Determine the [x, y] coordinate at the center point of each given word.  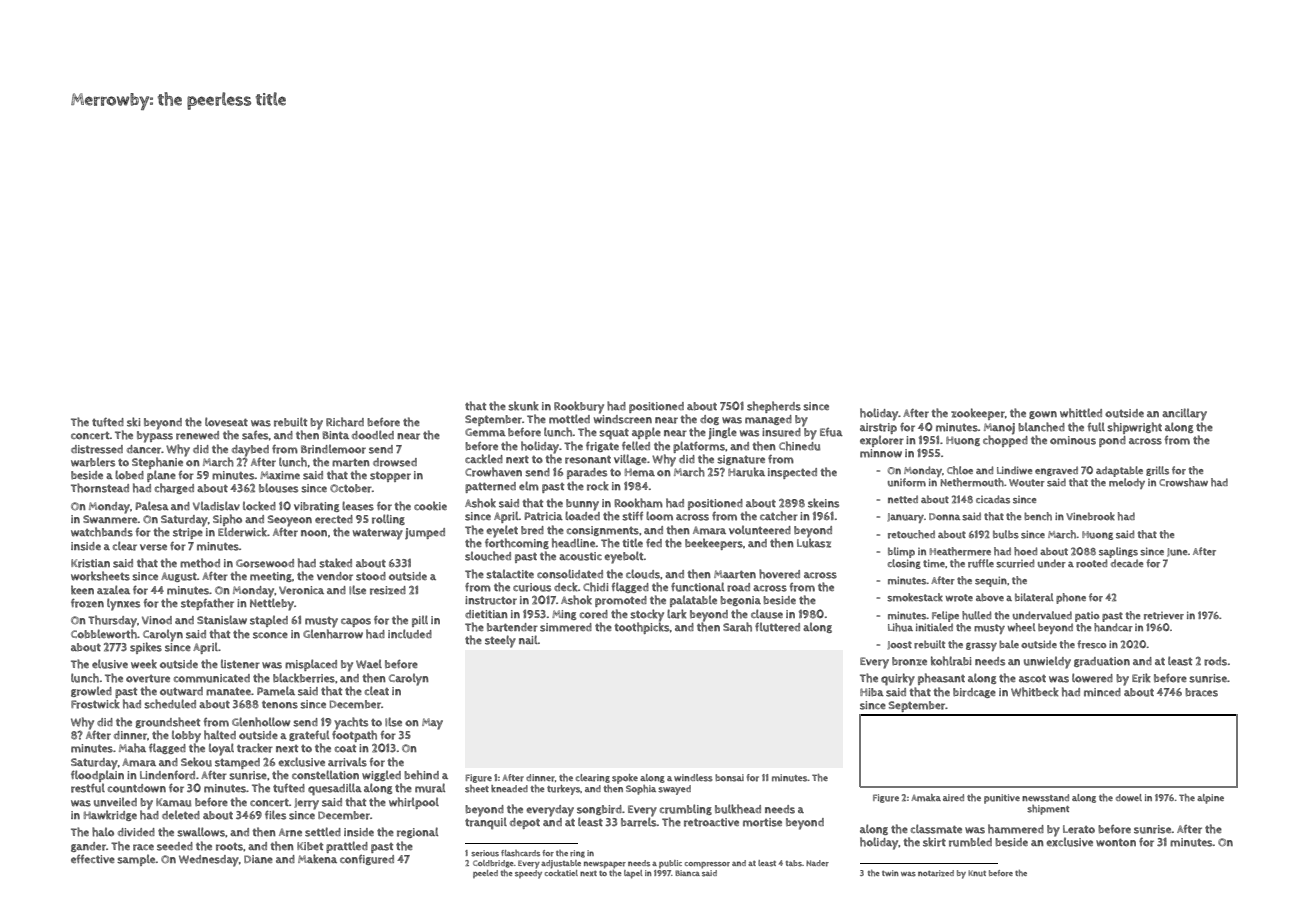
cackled [484, 459]
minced [1102, 692]
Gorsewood [265, 563]
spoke [625, 779]
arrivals [347, 762]
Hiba [872, 692]
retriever [1164, 616]
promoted [621, 601]
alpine [1210, 799]
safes [255, 435]
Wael [369, 664]
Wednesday [209, 861]
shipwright [1134, 428]
